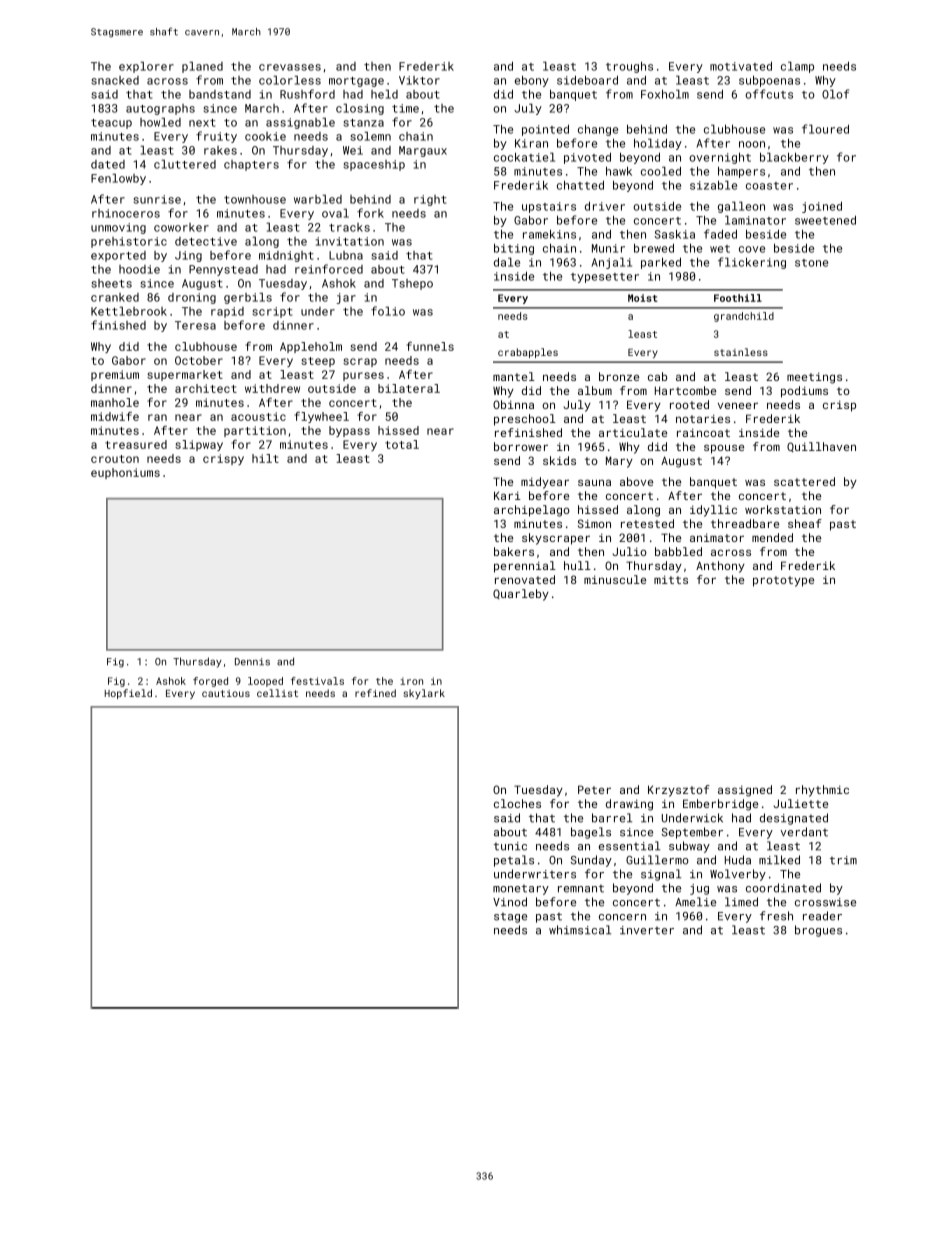 Image resolution: width=952 pixels, height=1233 pixels. I want to click on prototype, so click(783, 581).
